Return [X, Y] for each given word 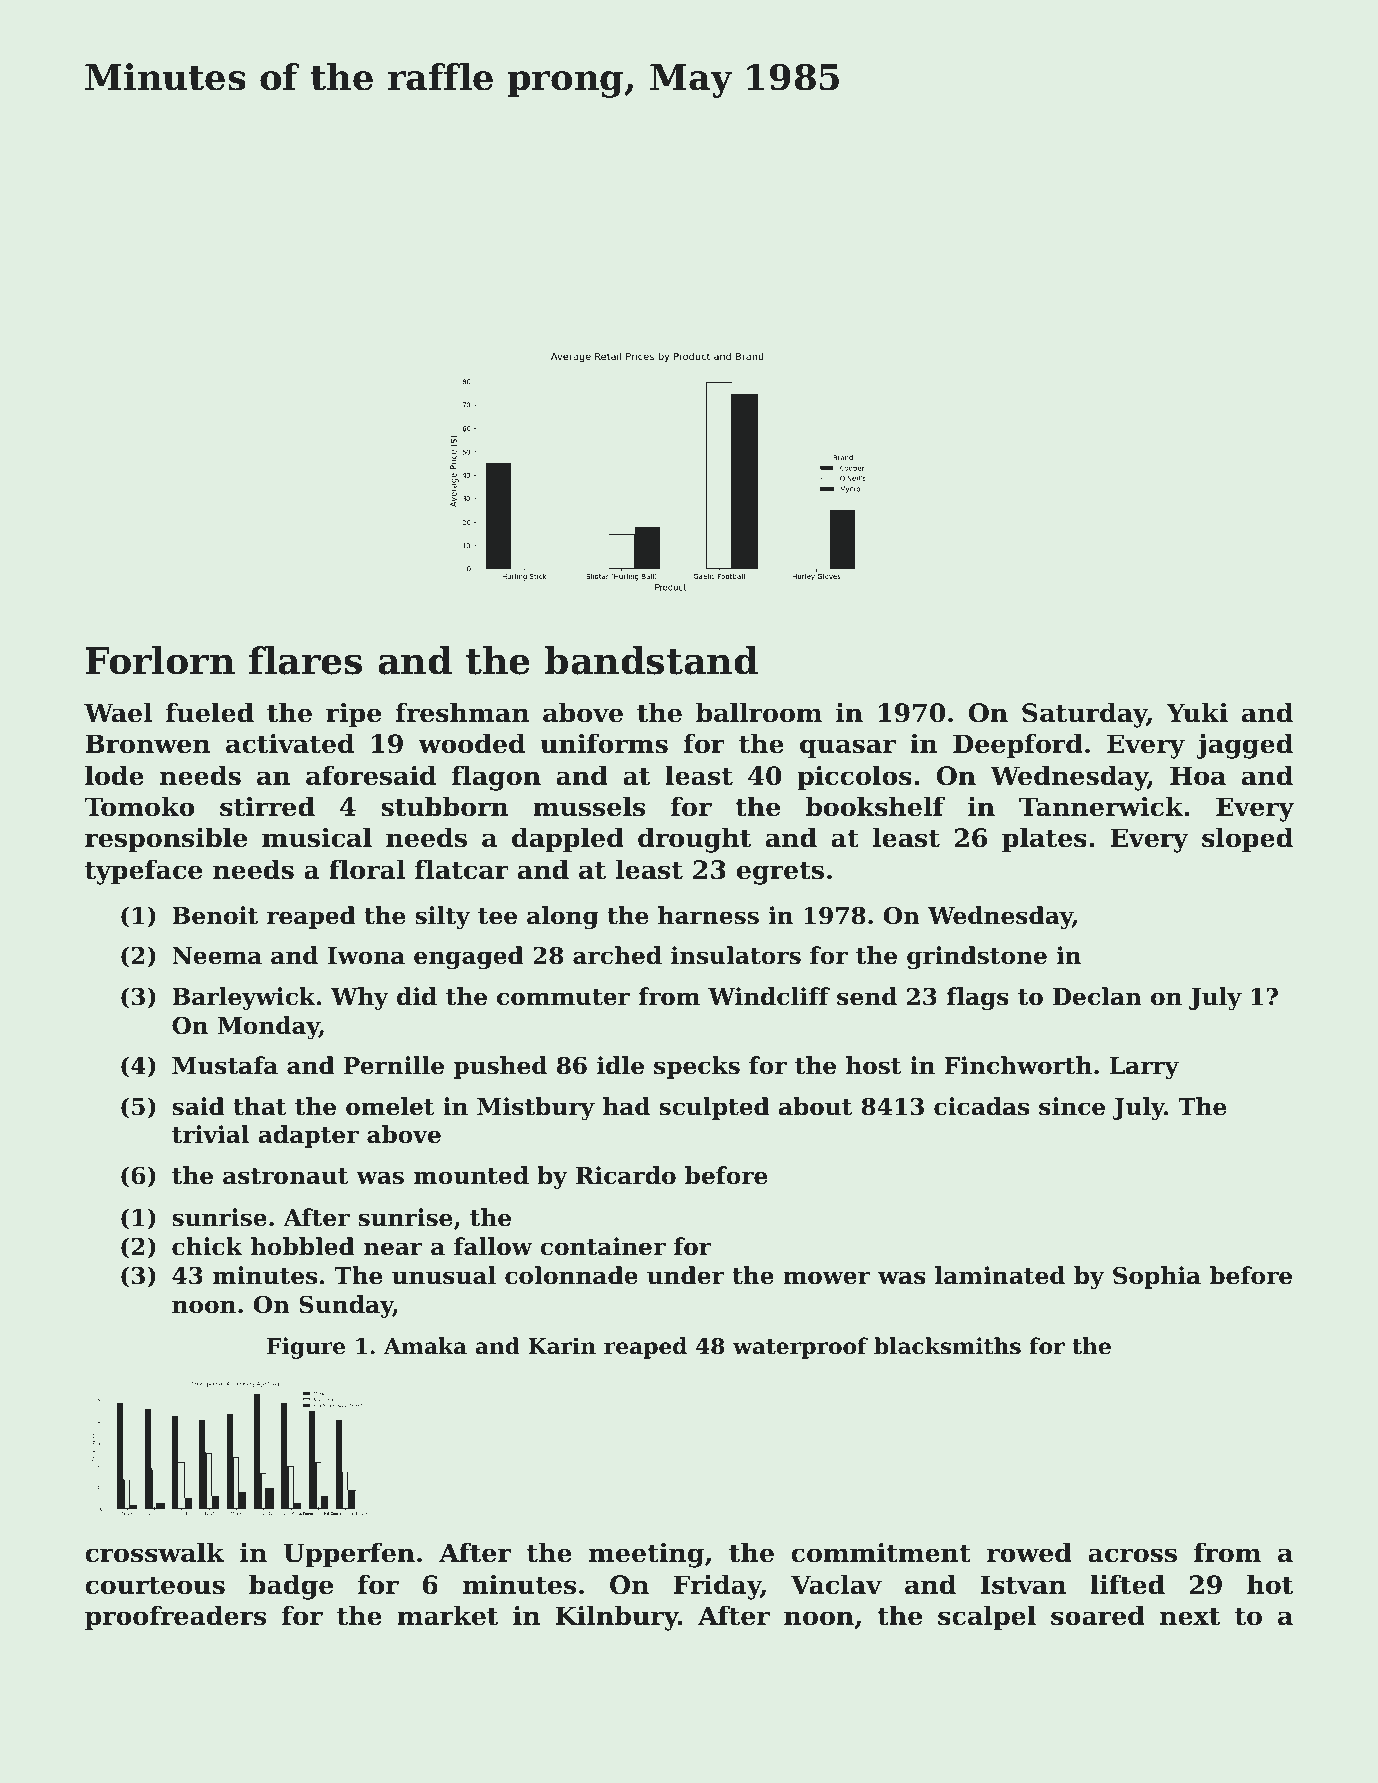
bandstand [651, 660]
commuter [563, 997]
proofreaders [175, 1618]
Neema [217, 956]
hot [1270, 1584]
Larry [1144, 1068]
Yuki [1197, 712]
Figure [306, 1348]
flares [305, 660]
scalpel [987, 1618]
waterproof [800, 1348]
